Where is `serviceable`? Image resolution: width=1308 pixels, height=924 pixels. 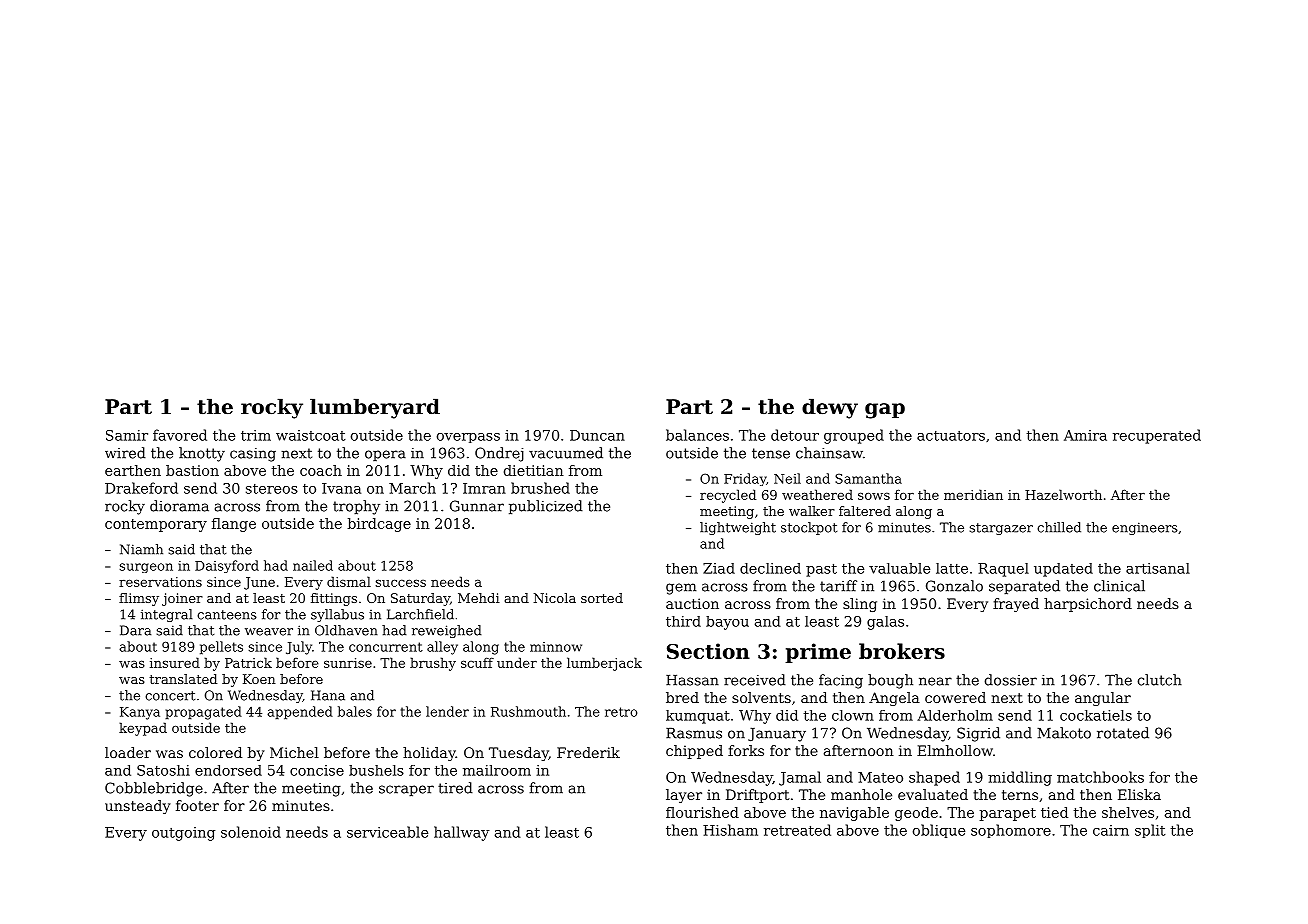 serviceable is located at coordinates (387, 832).
